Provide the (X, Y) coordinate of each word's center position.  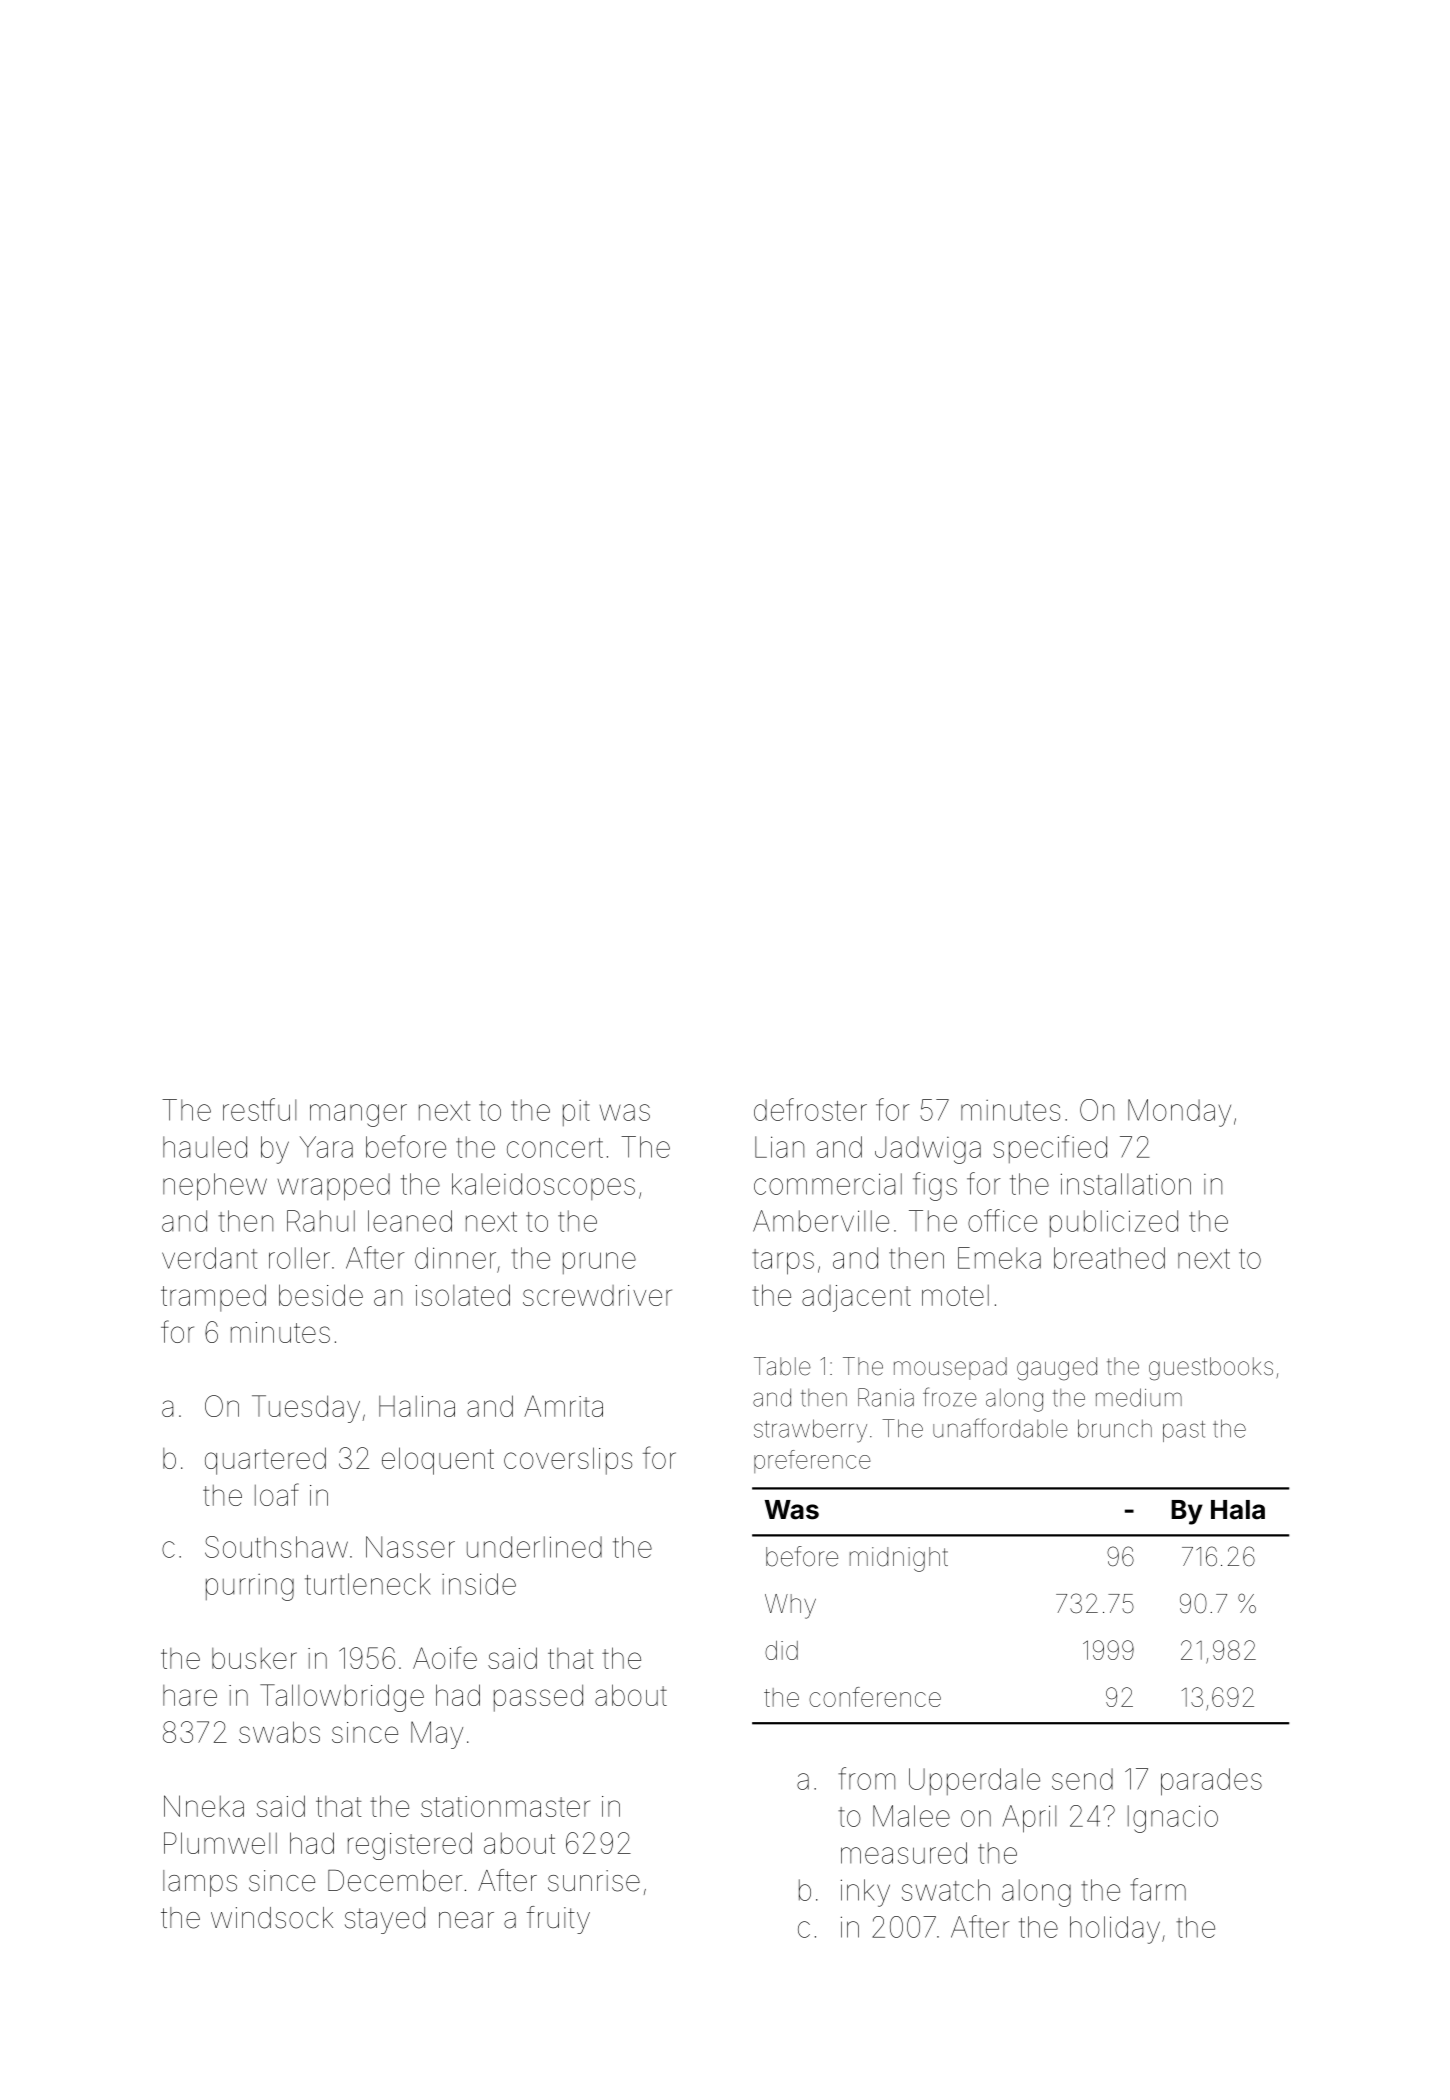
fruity (558, 1920)
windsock (272, 1918)
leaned (410, 1221)
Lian (779, 1147)
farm (1158, 1889)
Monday (1179, 1113)
